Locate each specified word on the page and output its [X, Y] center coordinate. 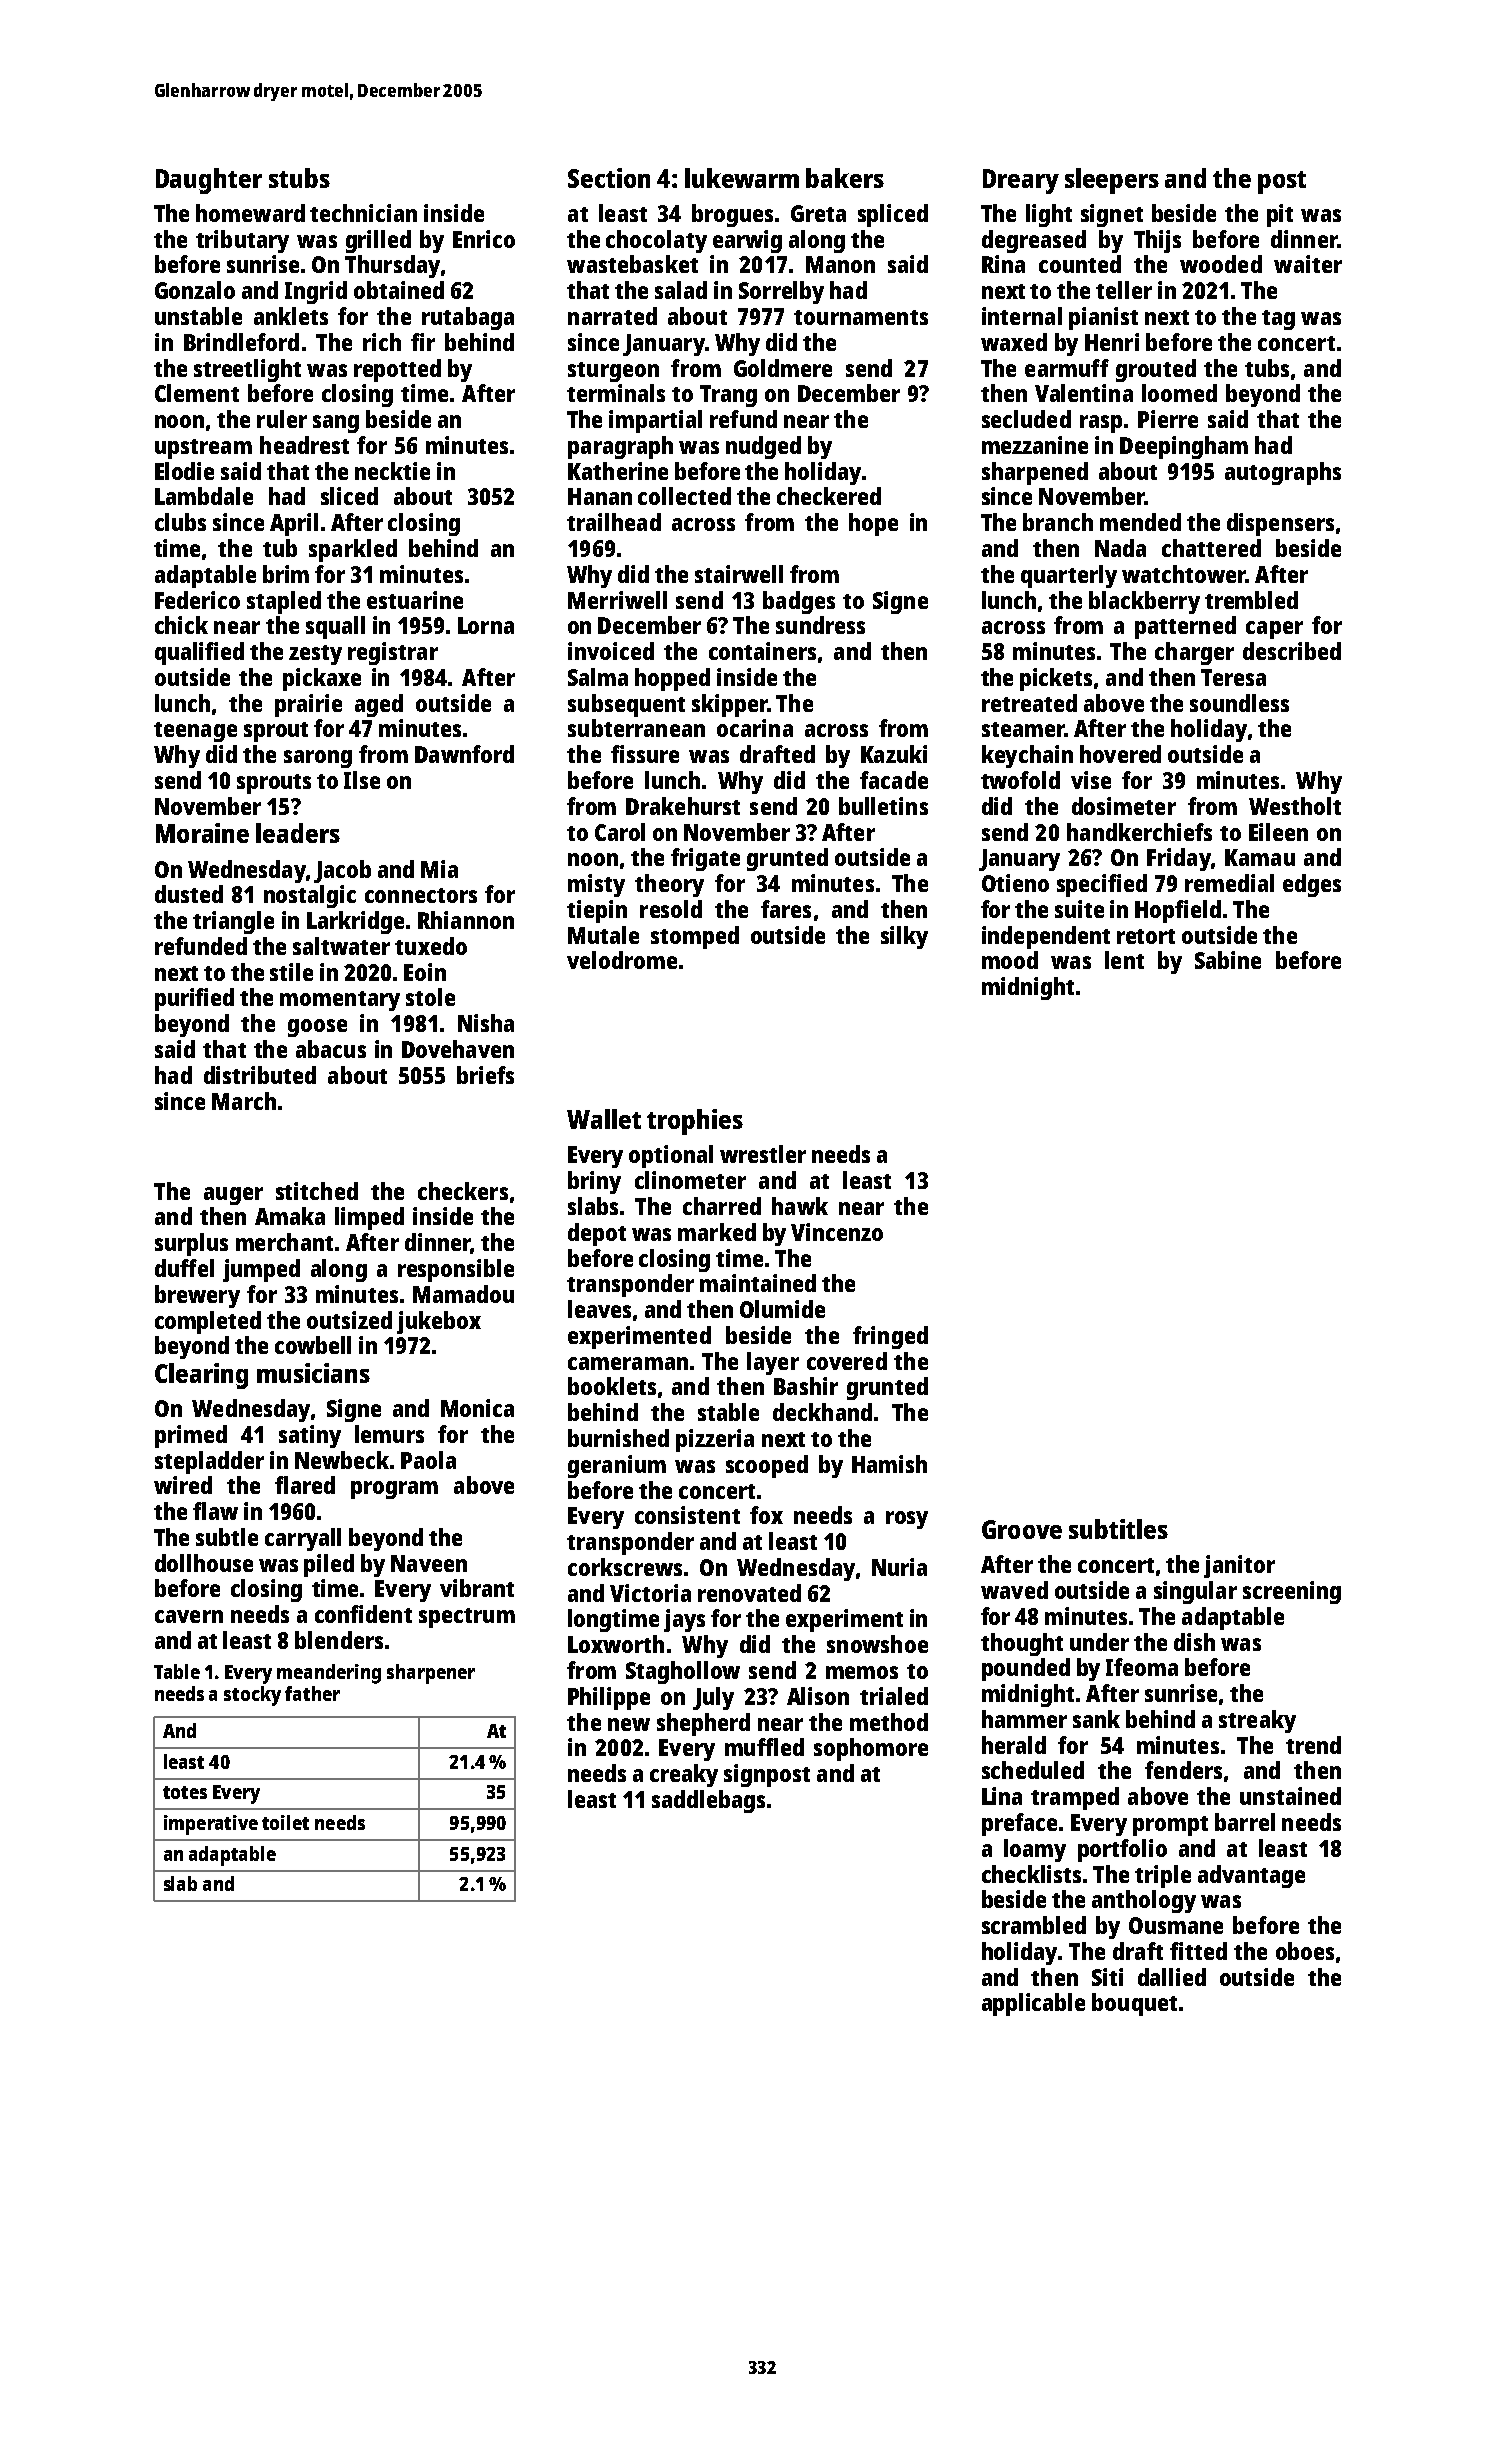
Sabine [1228, 960]
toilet [285, 1822]
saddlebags [708, 1801]
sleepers [1112, 181]
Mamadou [463, 1294]
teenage [195, 732]
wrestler [763, 1154]
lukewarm [742, 178]
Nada [1120, 548]
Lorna [486, 625]
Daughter [209, 181]
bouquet [1134, 2004]
